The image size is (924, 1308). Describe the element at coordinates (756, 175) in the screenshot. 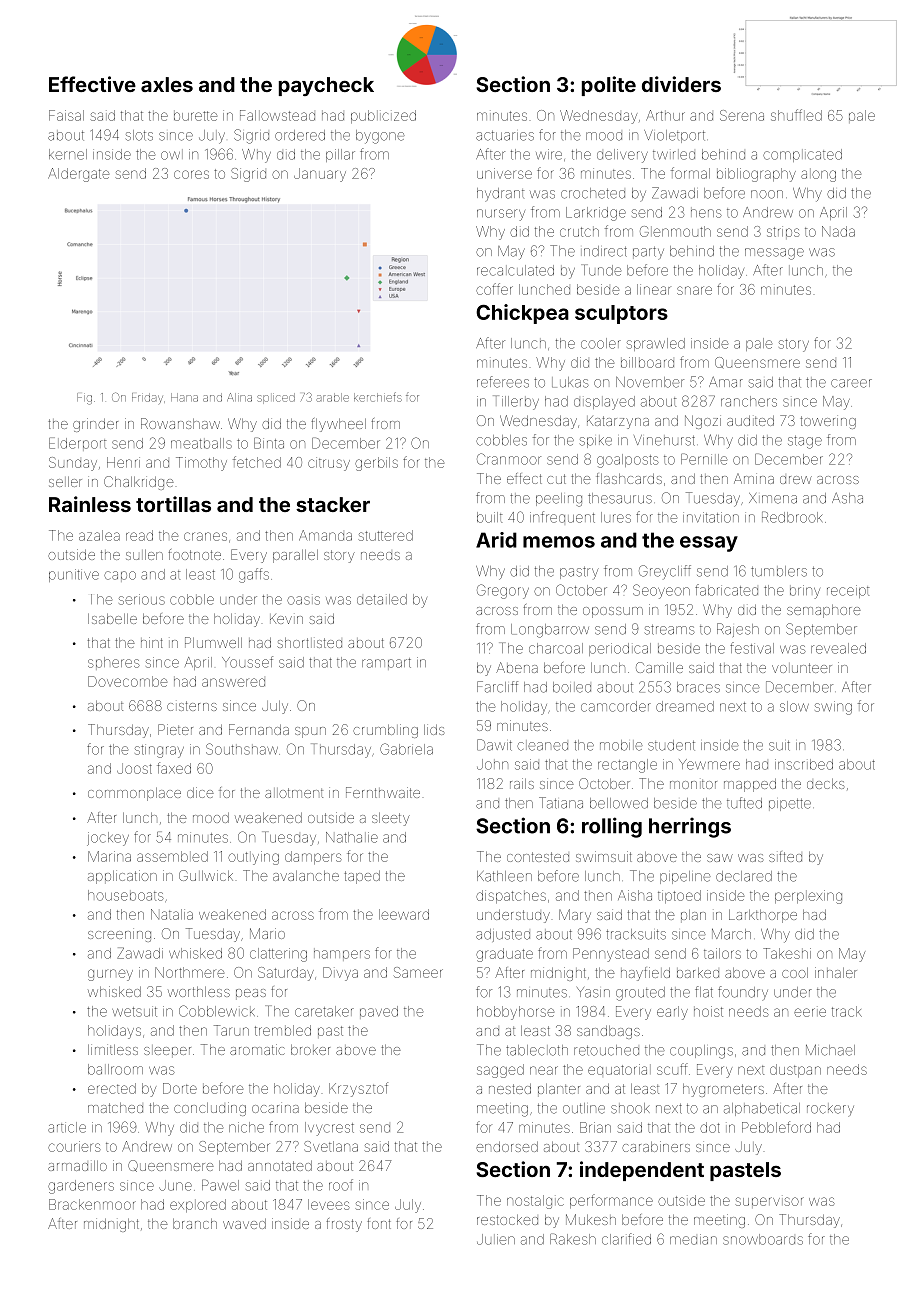

I see `bibliography` at that location.
